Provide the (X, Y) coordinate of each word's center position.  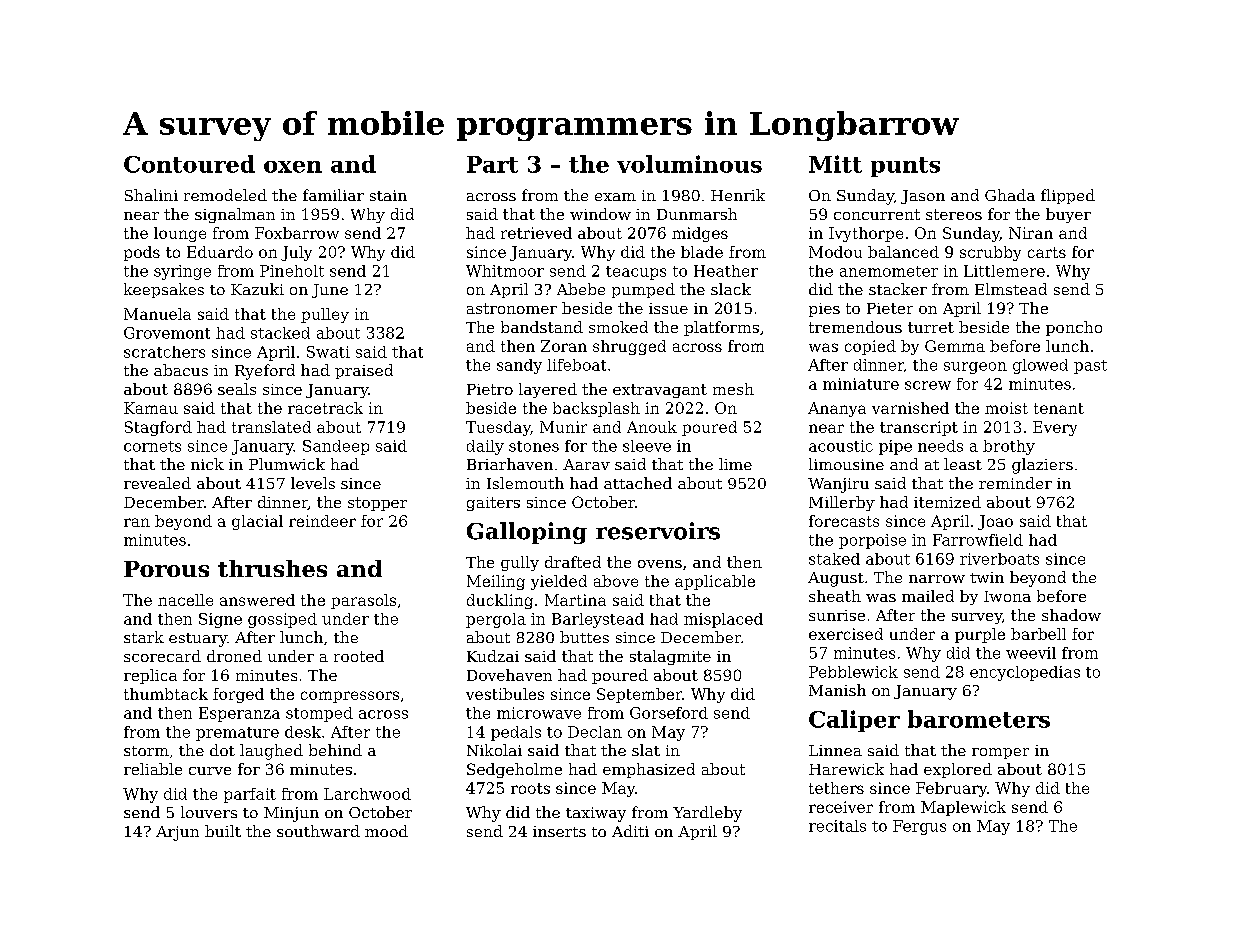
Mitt (835, 164)
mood (386, 831)
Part (492, 164)
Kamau (151, 408)
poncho (1074, 328)
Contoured (189, 164)
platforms (721, 328)
